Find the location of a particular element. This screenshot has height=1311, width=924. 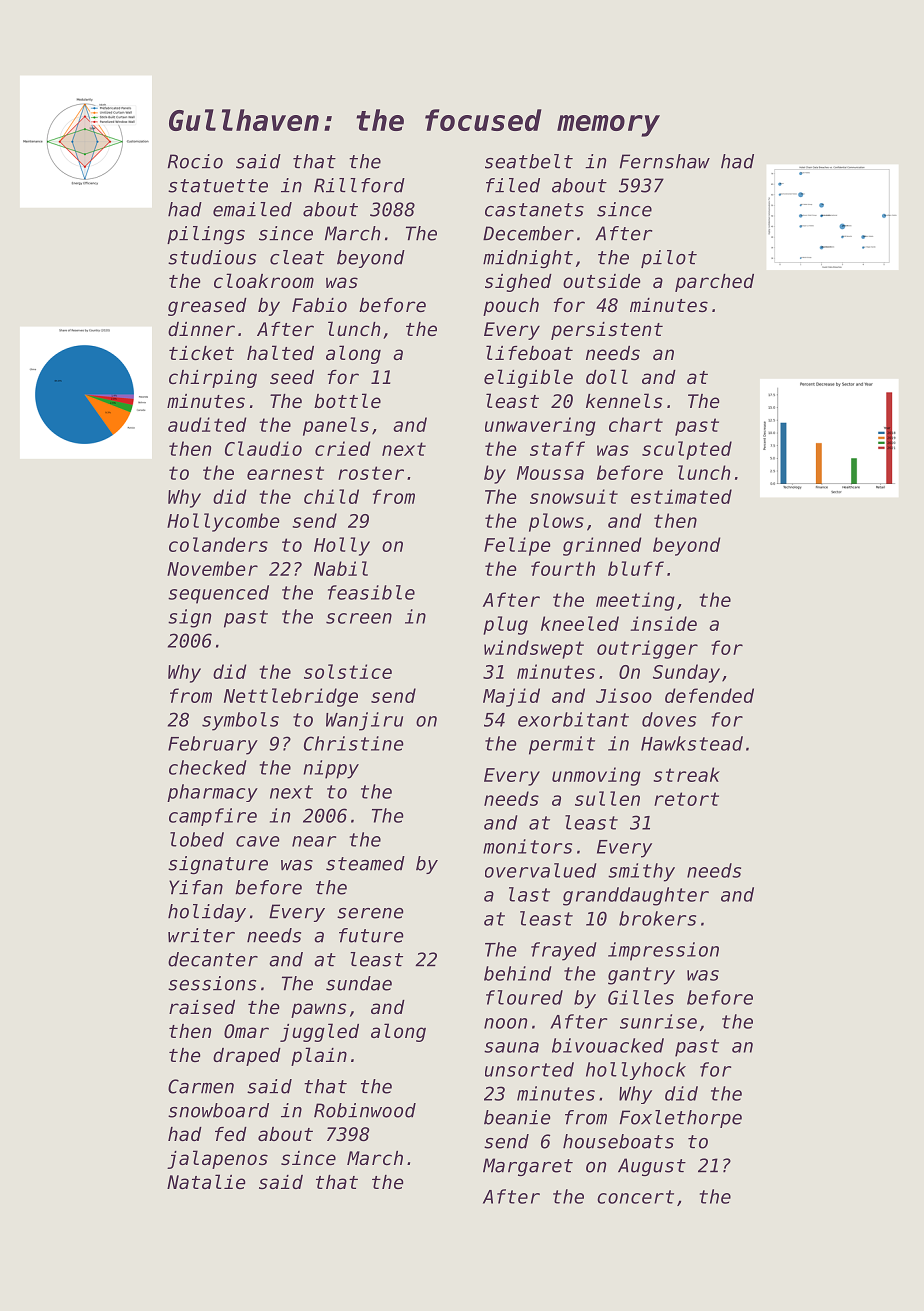

kennels is located at coordinates (624, 400).
